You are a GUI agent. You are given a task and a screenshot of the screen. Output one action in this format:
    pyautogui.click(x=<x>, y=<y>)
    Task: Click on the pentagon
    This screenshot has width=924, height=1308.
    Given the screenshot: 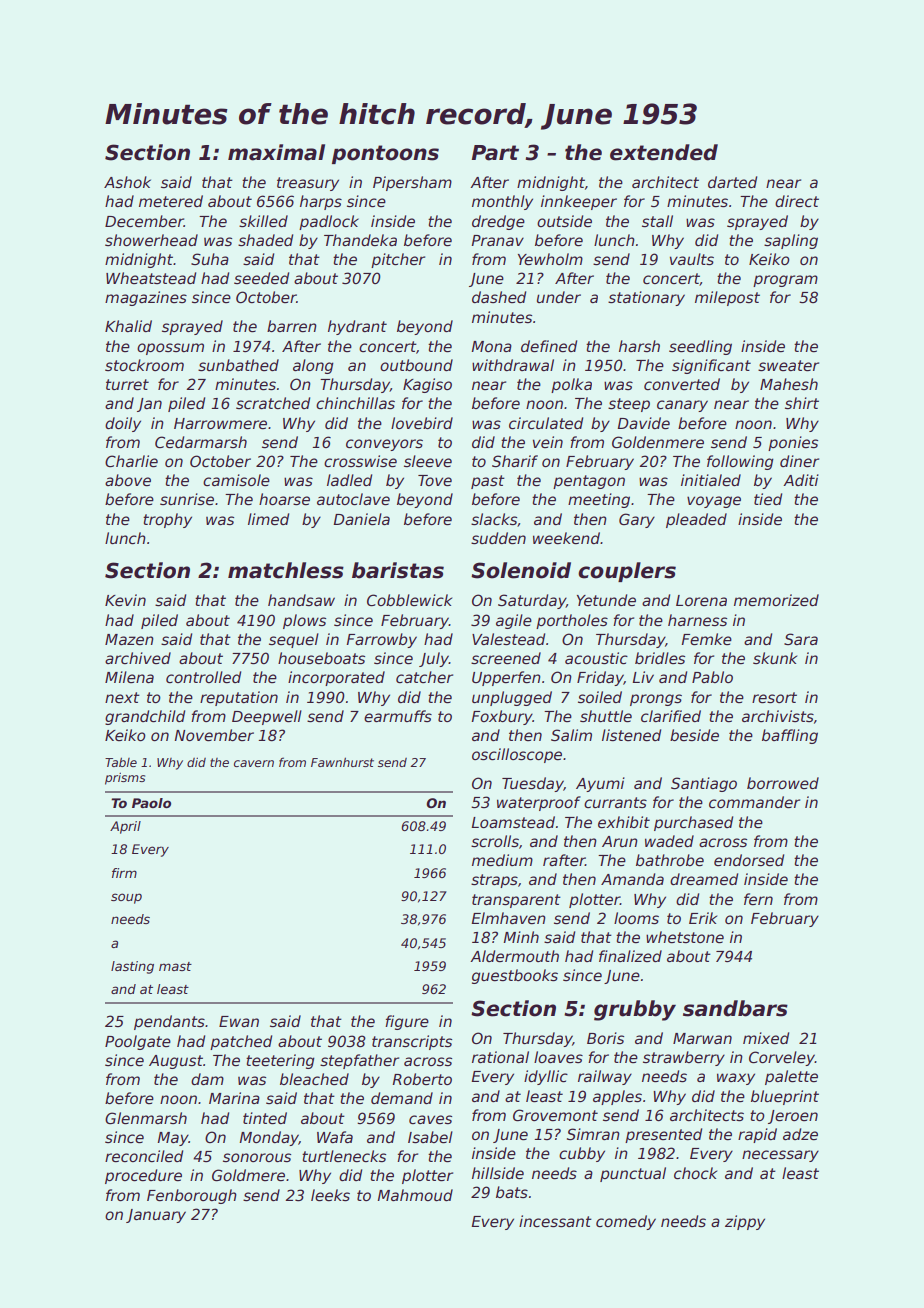 What is the action you would take?
    pyautogui.click(x=589, y=482)
